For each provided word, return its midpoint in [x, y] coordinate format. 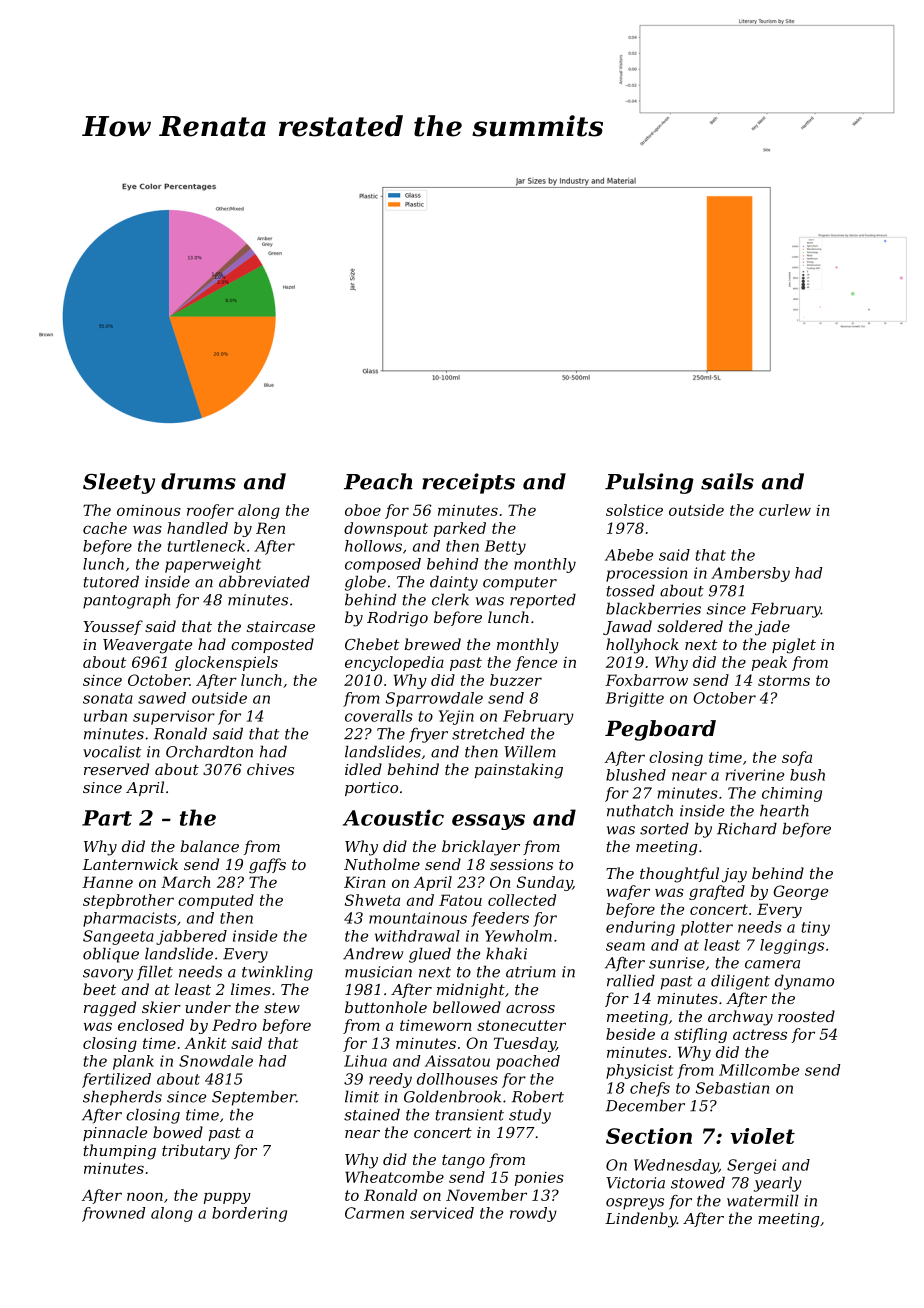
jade [772, 628]
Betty [505, 547]
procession [646, 574]
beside [630, 1034]
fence [536, 663]
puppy [227, 1198]
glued [430, 955]
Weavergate [147, 646]
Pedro [234, 1025]
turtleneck [206, 546]
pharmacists [129, 919]
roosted [806, 1016]
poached [528, 1062]
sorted [664, 828]
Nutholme [382, 864]
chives [270, 769]
